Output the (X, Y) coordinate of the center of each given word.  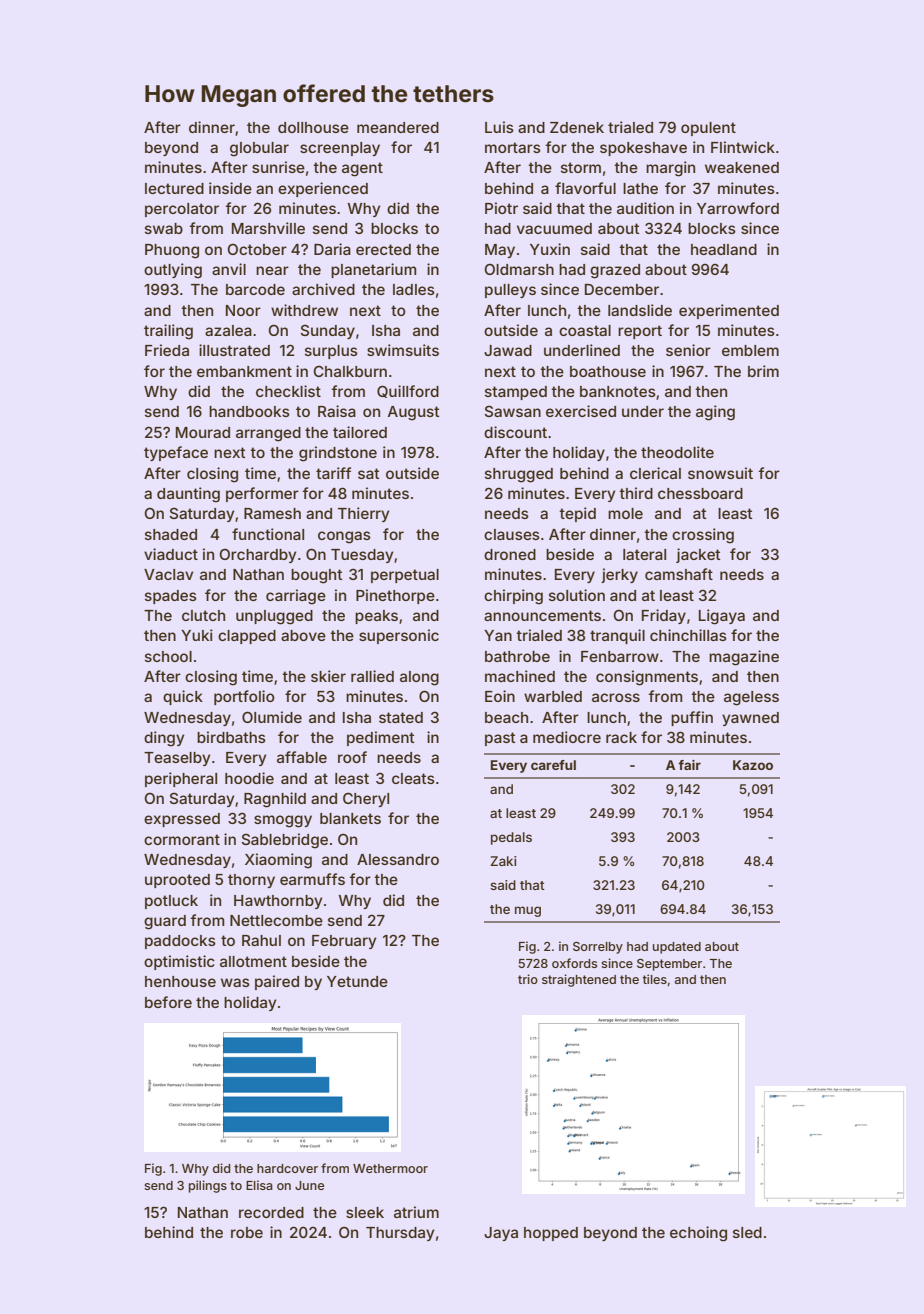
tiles (654, 979)
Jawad (508, 350)
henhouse (180, 981)
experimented (729, 311)
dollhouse (313, 127)
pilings (208, 1186)
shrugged (519, 475)
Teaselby (177, 759)
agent (362, 169)
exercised (581, 411)
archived (323, 289)
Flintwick (743, 147)
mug (528, 911)
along (419, 678)
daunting (188, 495)
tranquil (617, 636)
